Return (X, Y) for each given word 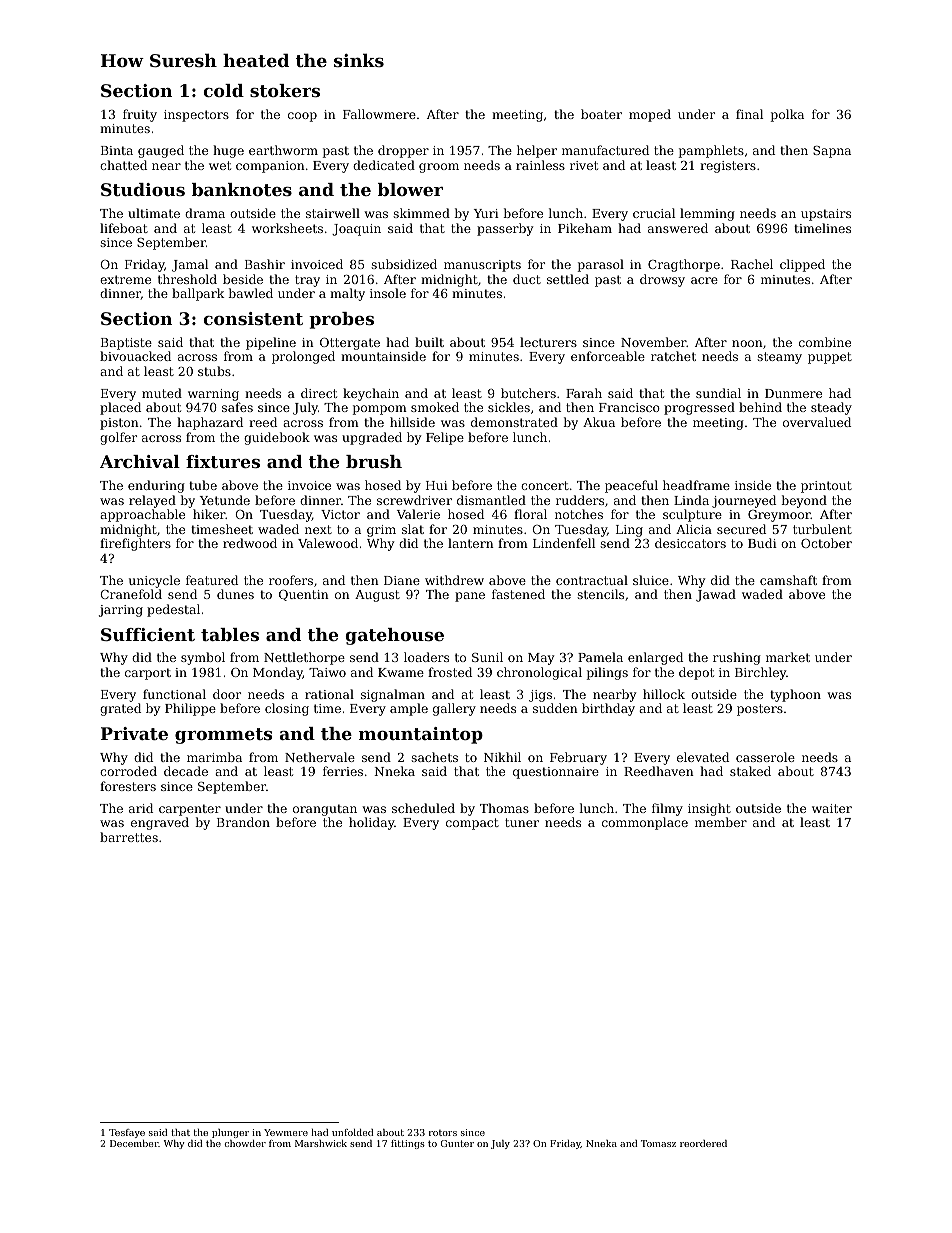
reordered (703, 1143)
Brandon (243, 822)
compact (472, 824)
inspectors (196, 116)
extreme (125, 279)
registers (728, 167)
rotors (443, 1133)
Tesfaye (127, 1133)
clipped (802, 265)
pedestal (173, 610)
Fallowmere (379, 114)
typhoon (795, 695)
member (721, 822)
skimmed (421, 213)
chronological (539, 673)
